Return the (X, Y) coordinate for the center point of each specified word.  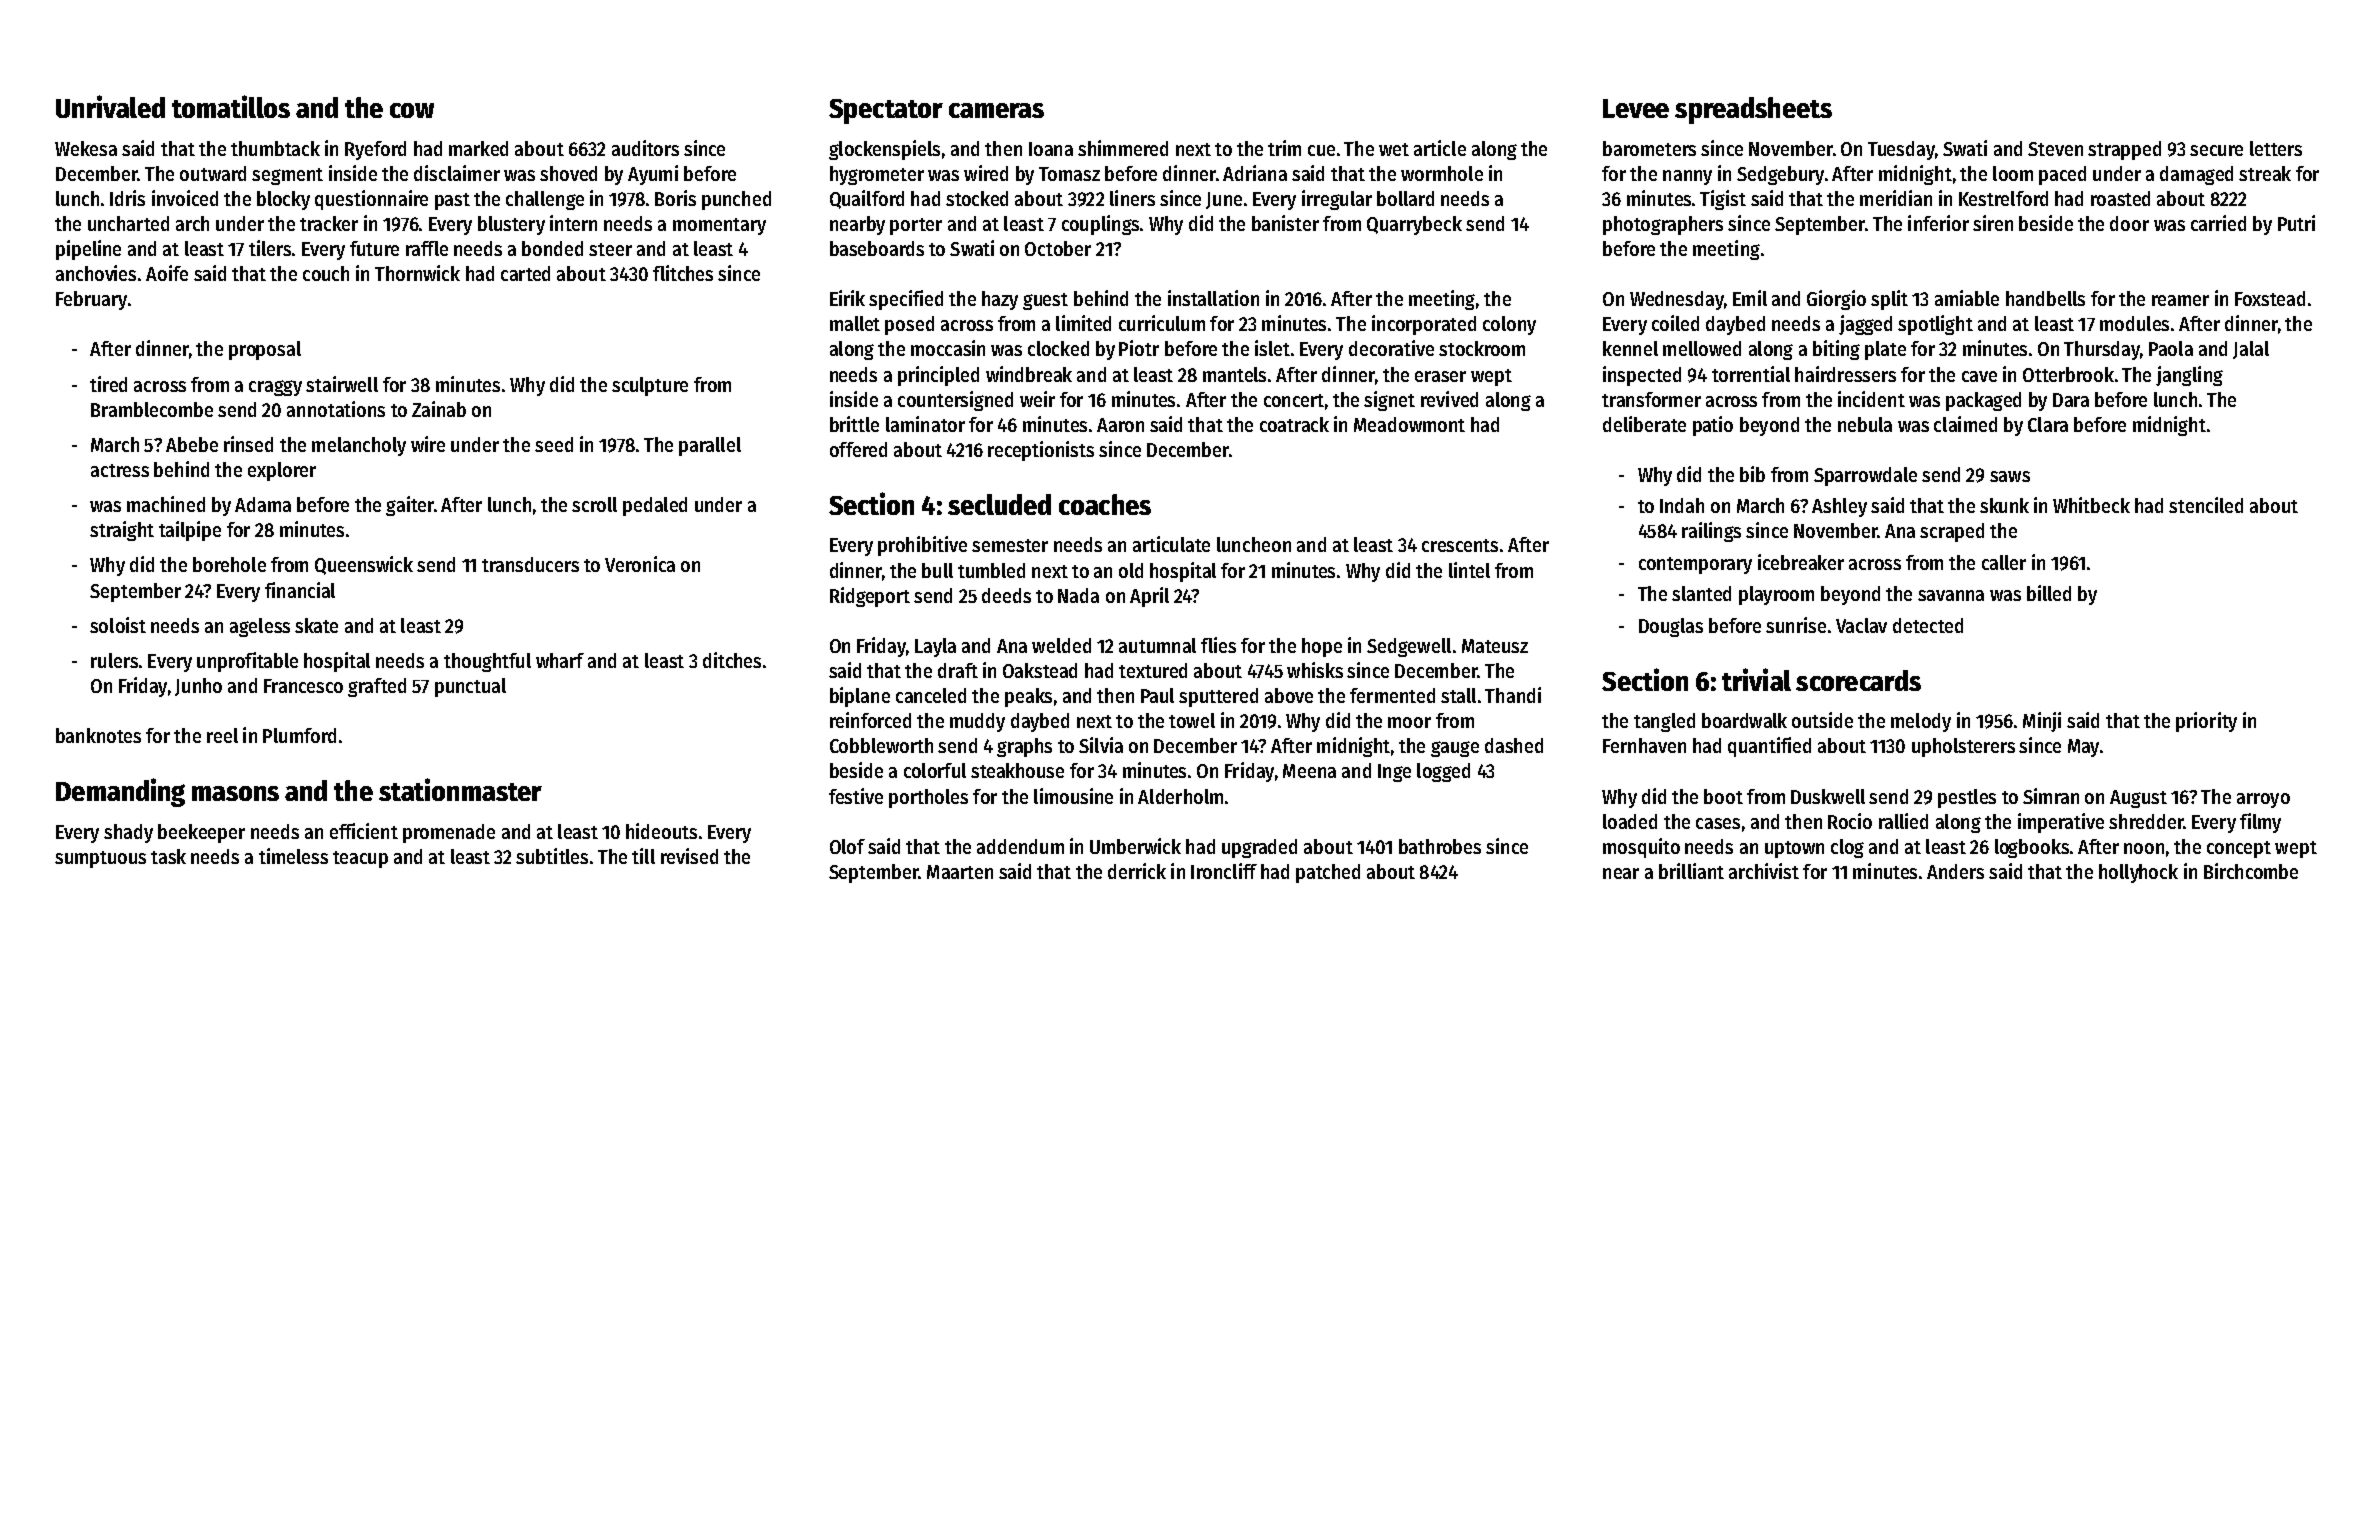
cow (412, 110)
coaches (1105, 504)
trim (1284, 148)
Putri (2296, 223)
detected (1928, 625)
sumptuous (100, 859)
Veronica (640, 564)
